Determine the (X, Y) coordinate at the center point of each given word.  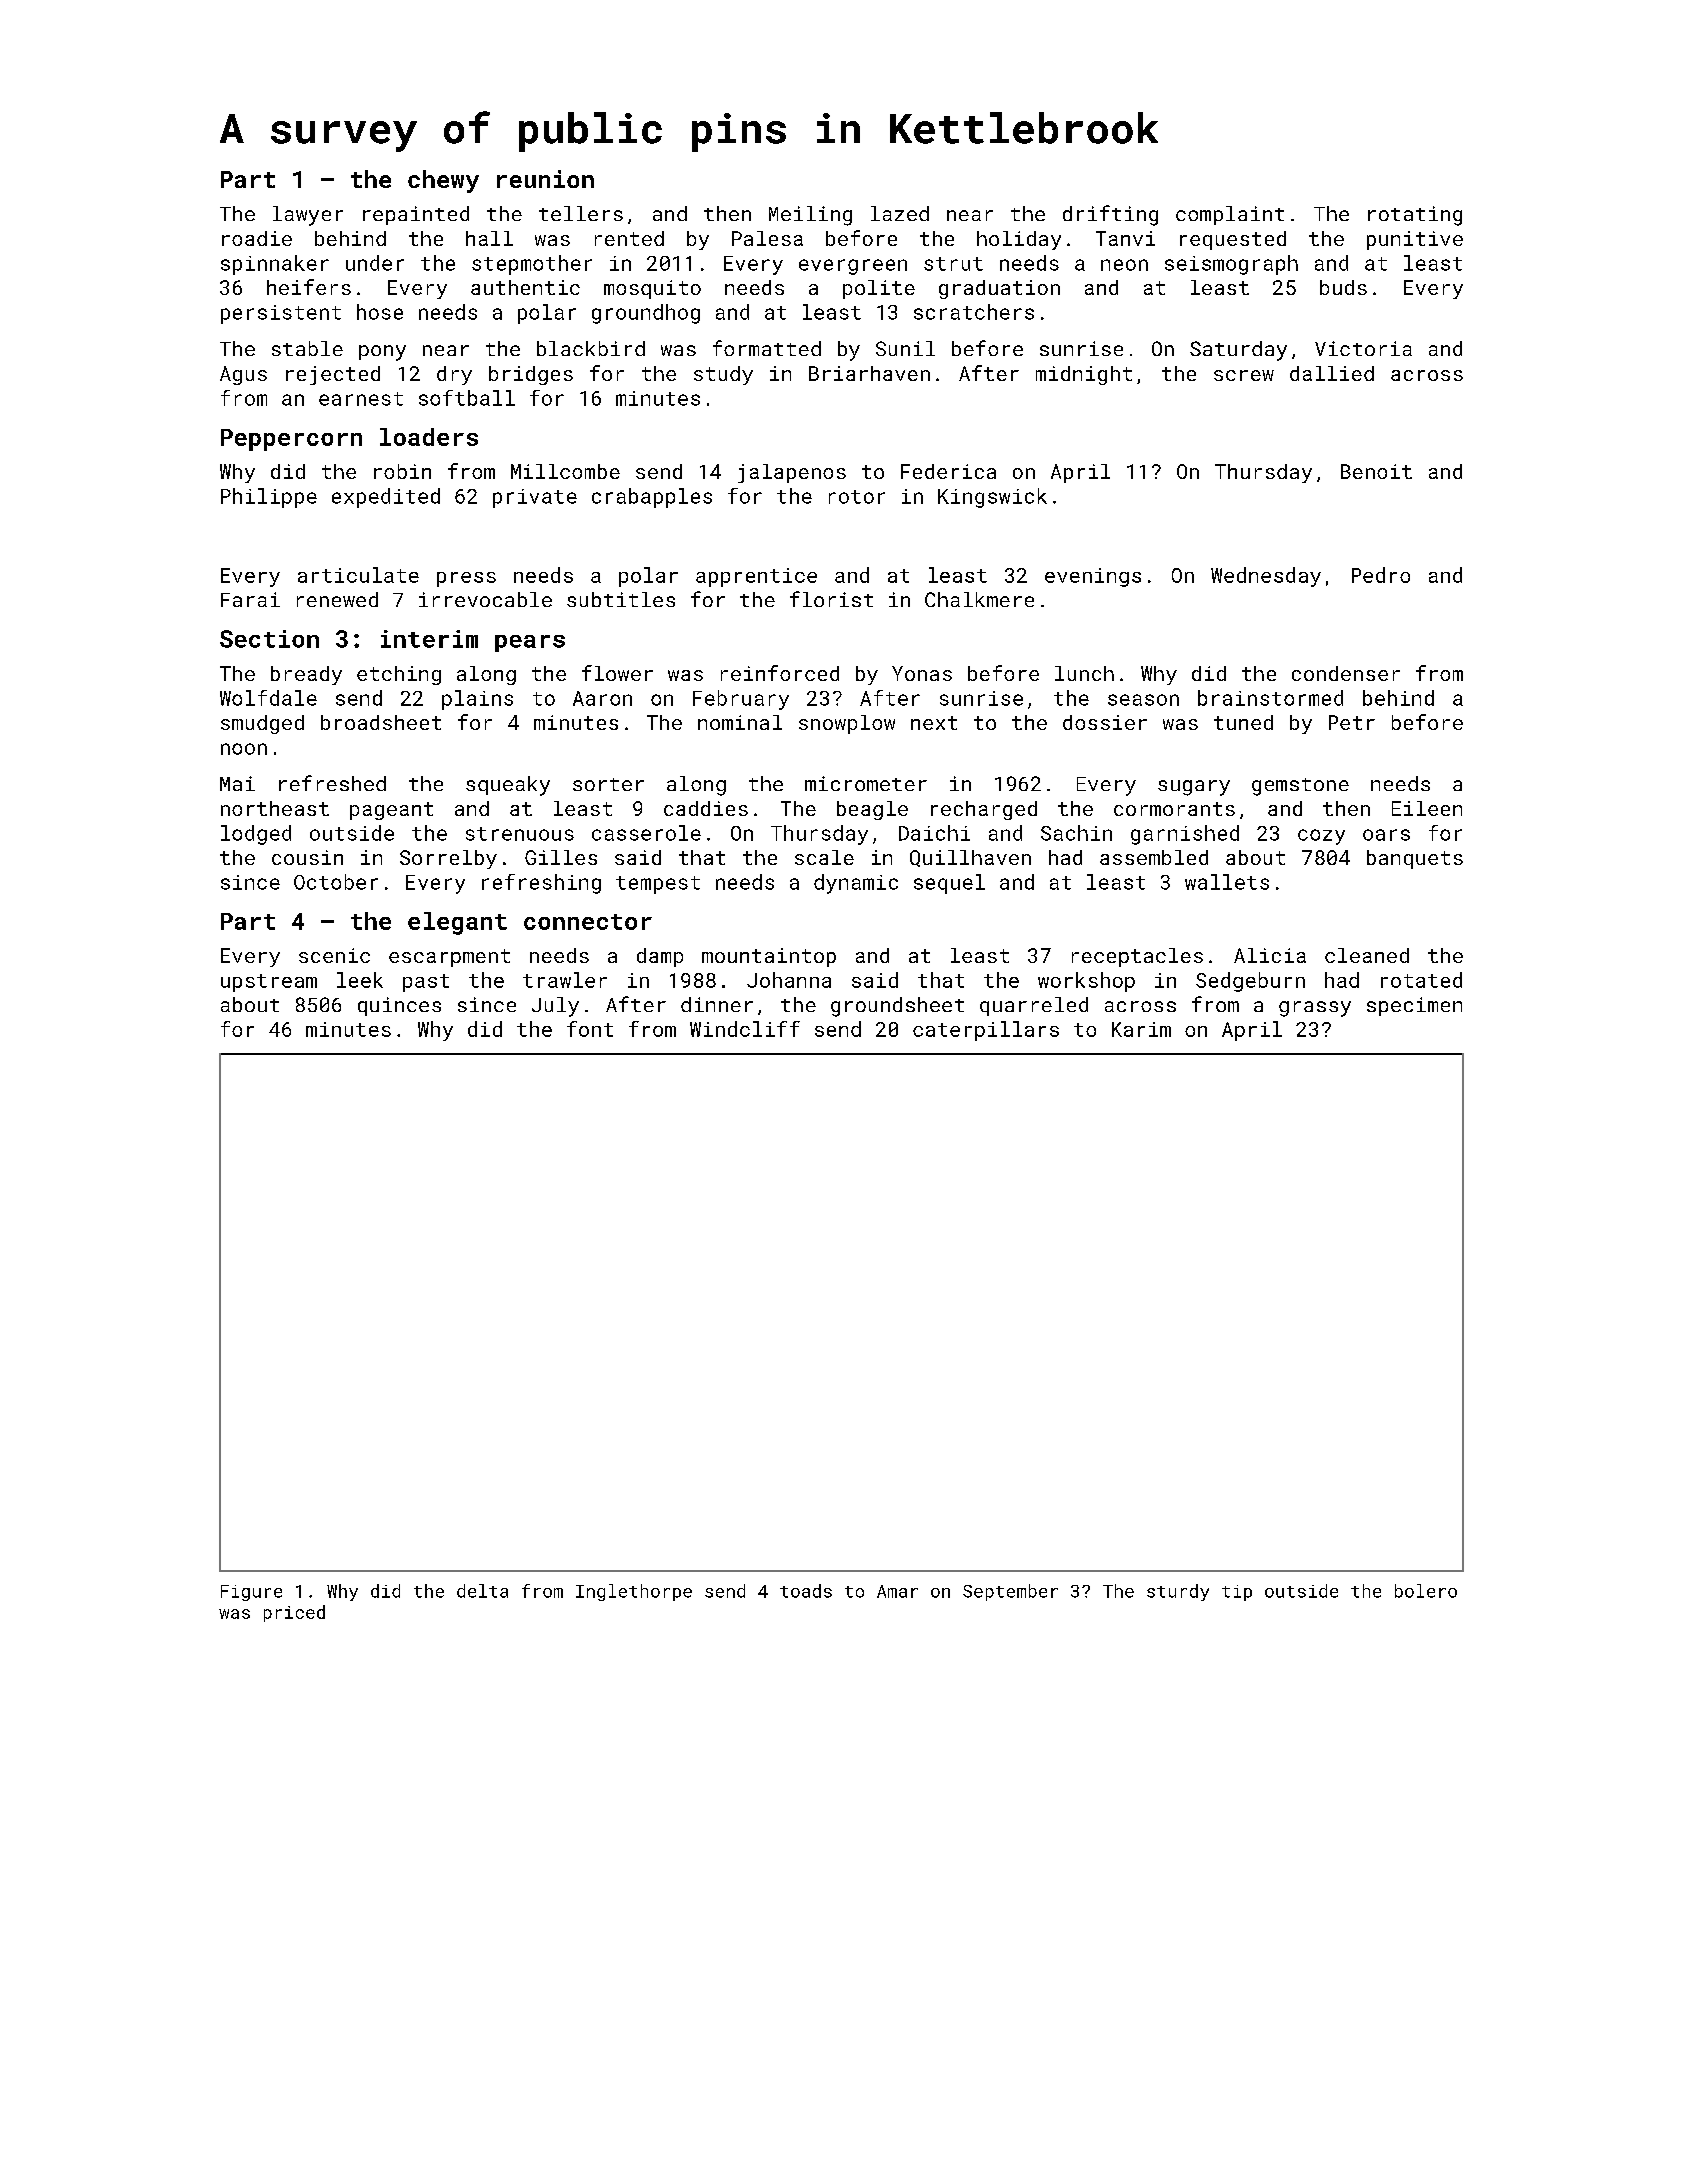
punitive (1415, 240)
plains (477, 700)
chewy (443, 181)
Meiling (810, 216)
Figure (251, 1593)
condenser (1346, 673)
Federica (948, 471)
